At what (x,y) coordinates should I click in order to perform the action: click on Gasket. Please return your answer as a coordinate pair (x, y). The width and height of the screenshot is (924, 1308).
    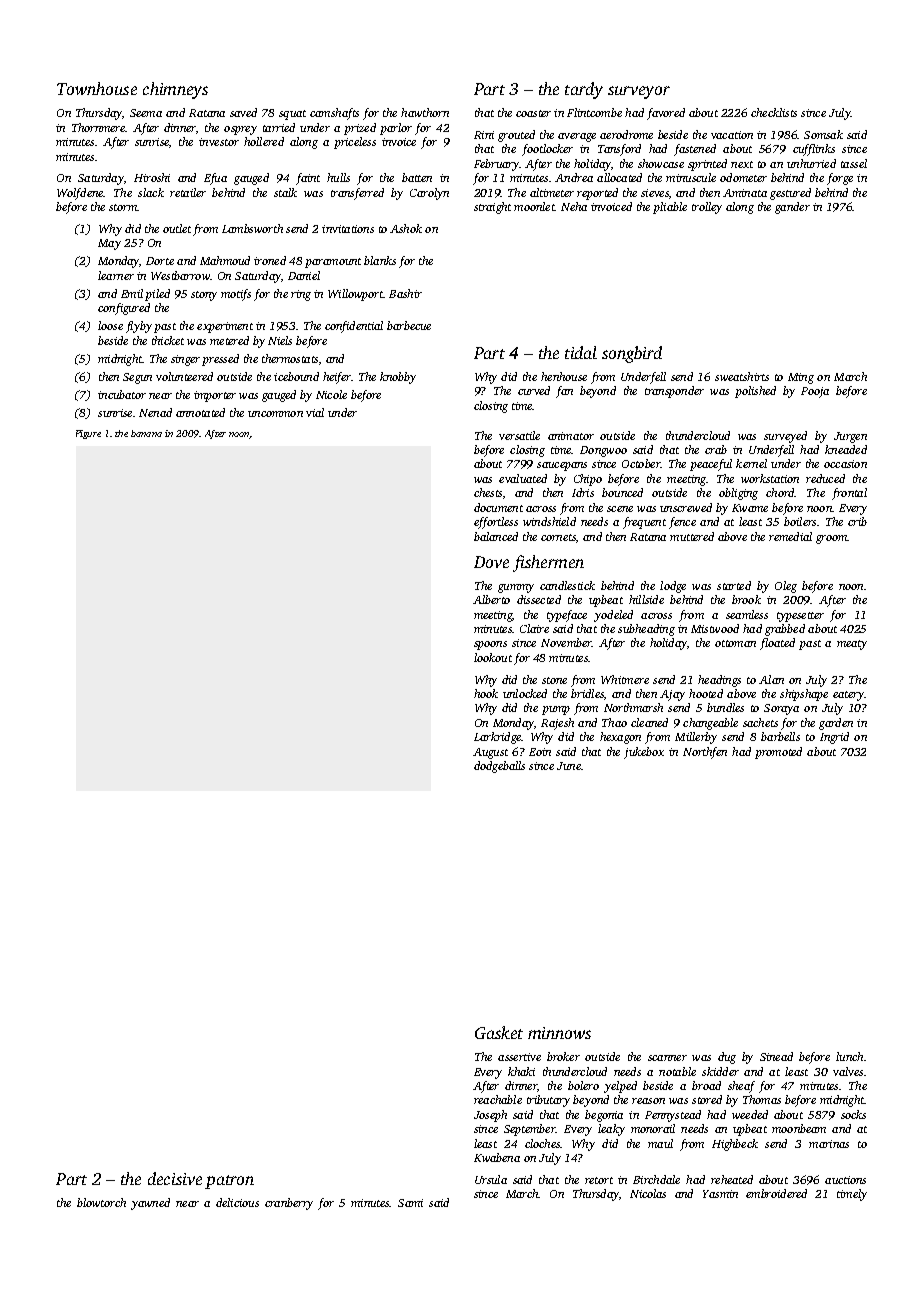
    Looking at the image, I should click on (499, 1032).
